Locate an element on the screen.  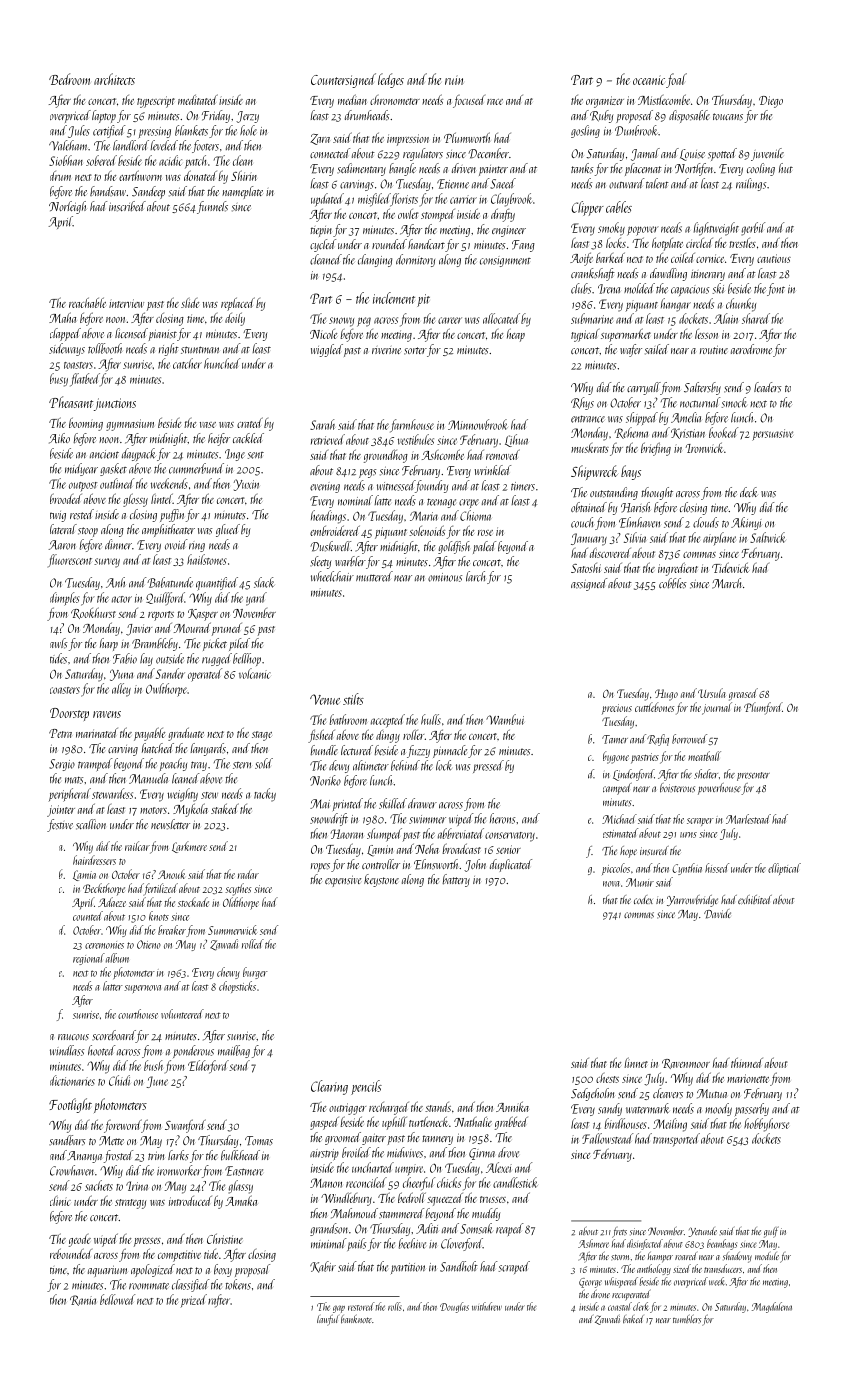
oceanic is located at coordinates (649, 80).
